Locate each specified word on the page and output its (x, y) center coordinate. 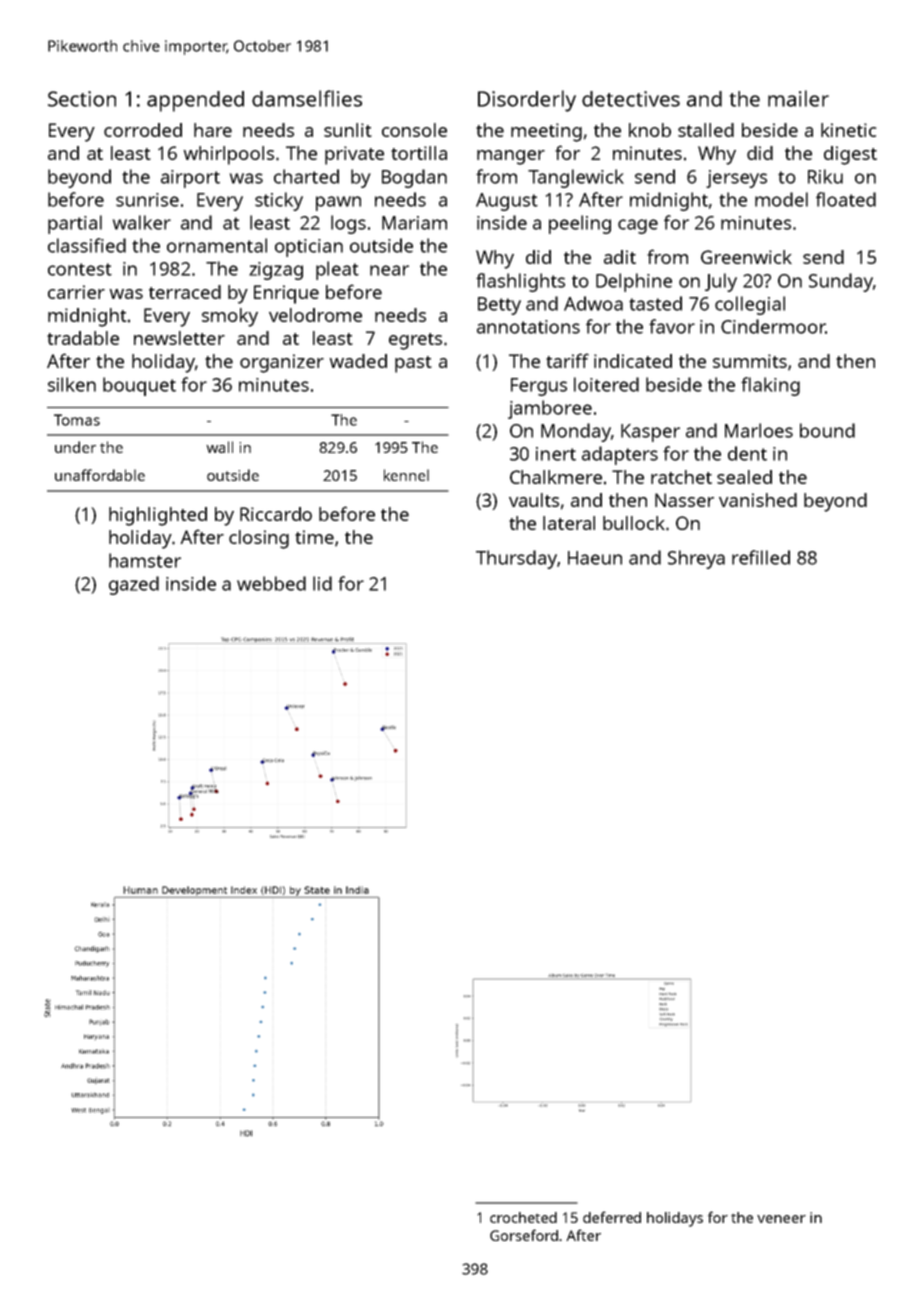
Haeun (595, 558)
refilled (761, 557)
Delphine (634, 282)
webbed (271, 583)
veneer (781, 1219)
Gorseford (524, 1235)
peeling (580, 224)
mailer (798, 98)
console (414, 130)
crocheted (523, 1217)
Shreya (696, 559)
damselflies (307, 98)
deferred (612, 1217)
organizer (282, 363)
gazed (134, 585)
